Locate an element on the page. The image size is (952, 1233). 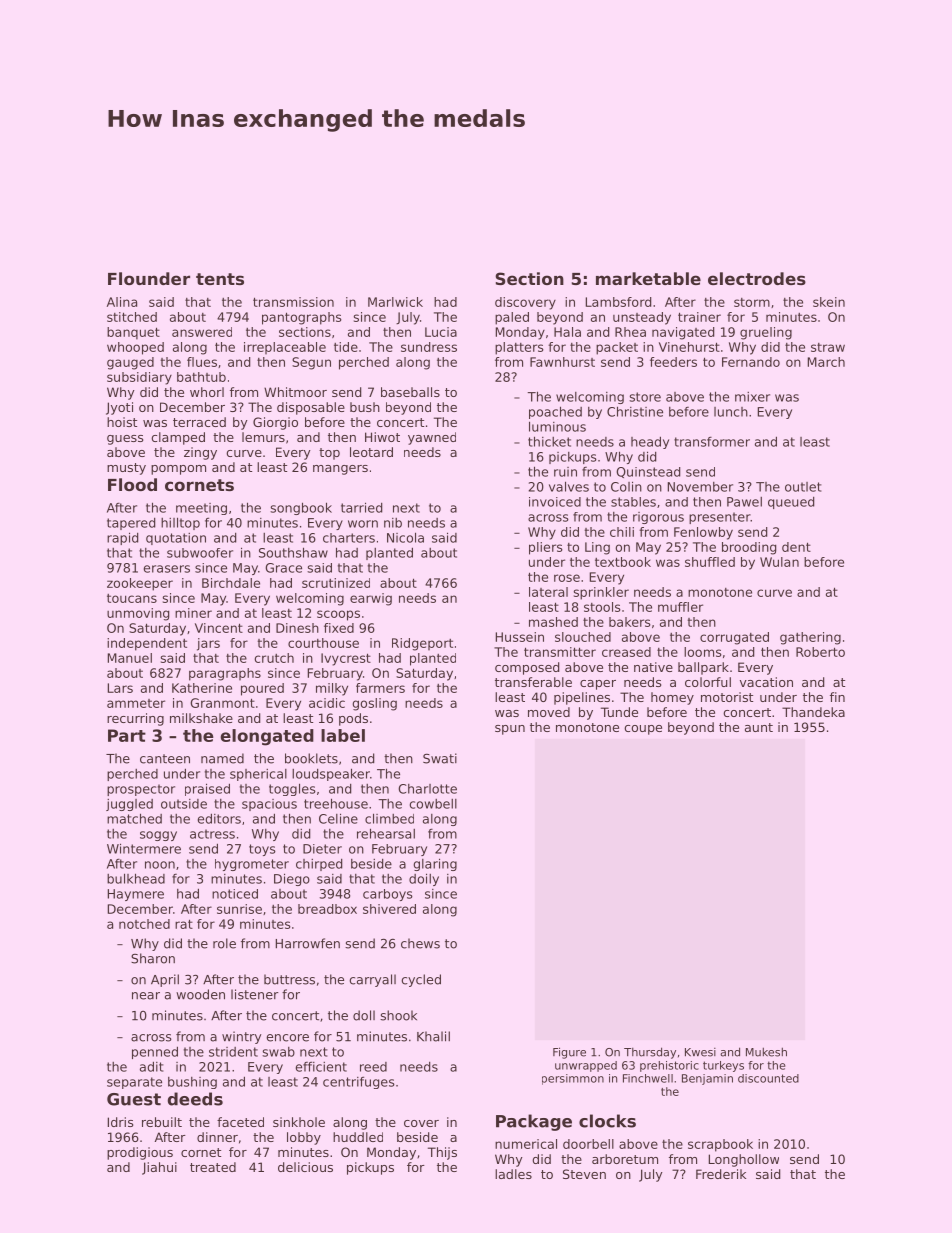
moved is located at coordinates (549, 712).
